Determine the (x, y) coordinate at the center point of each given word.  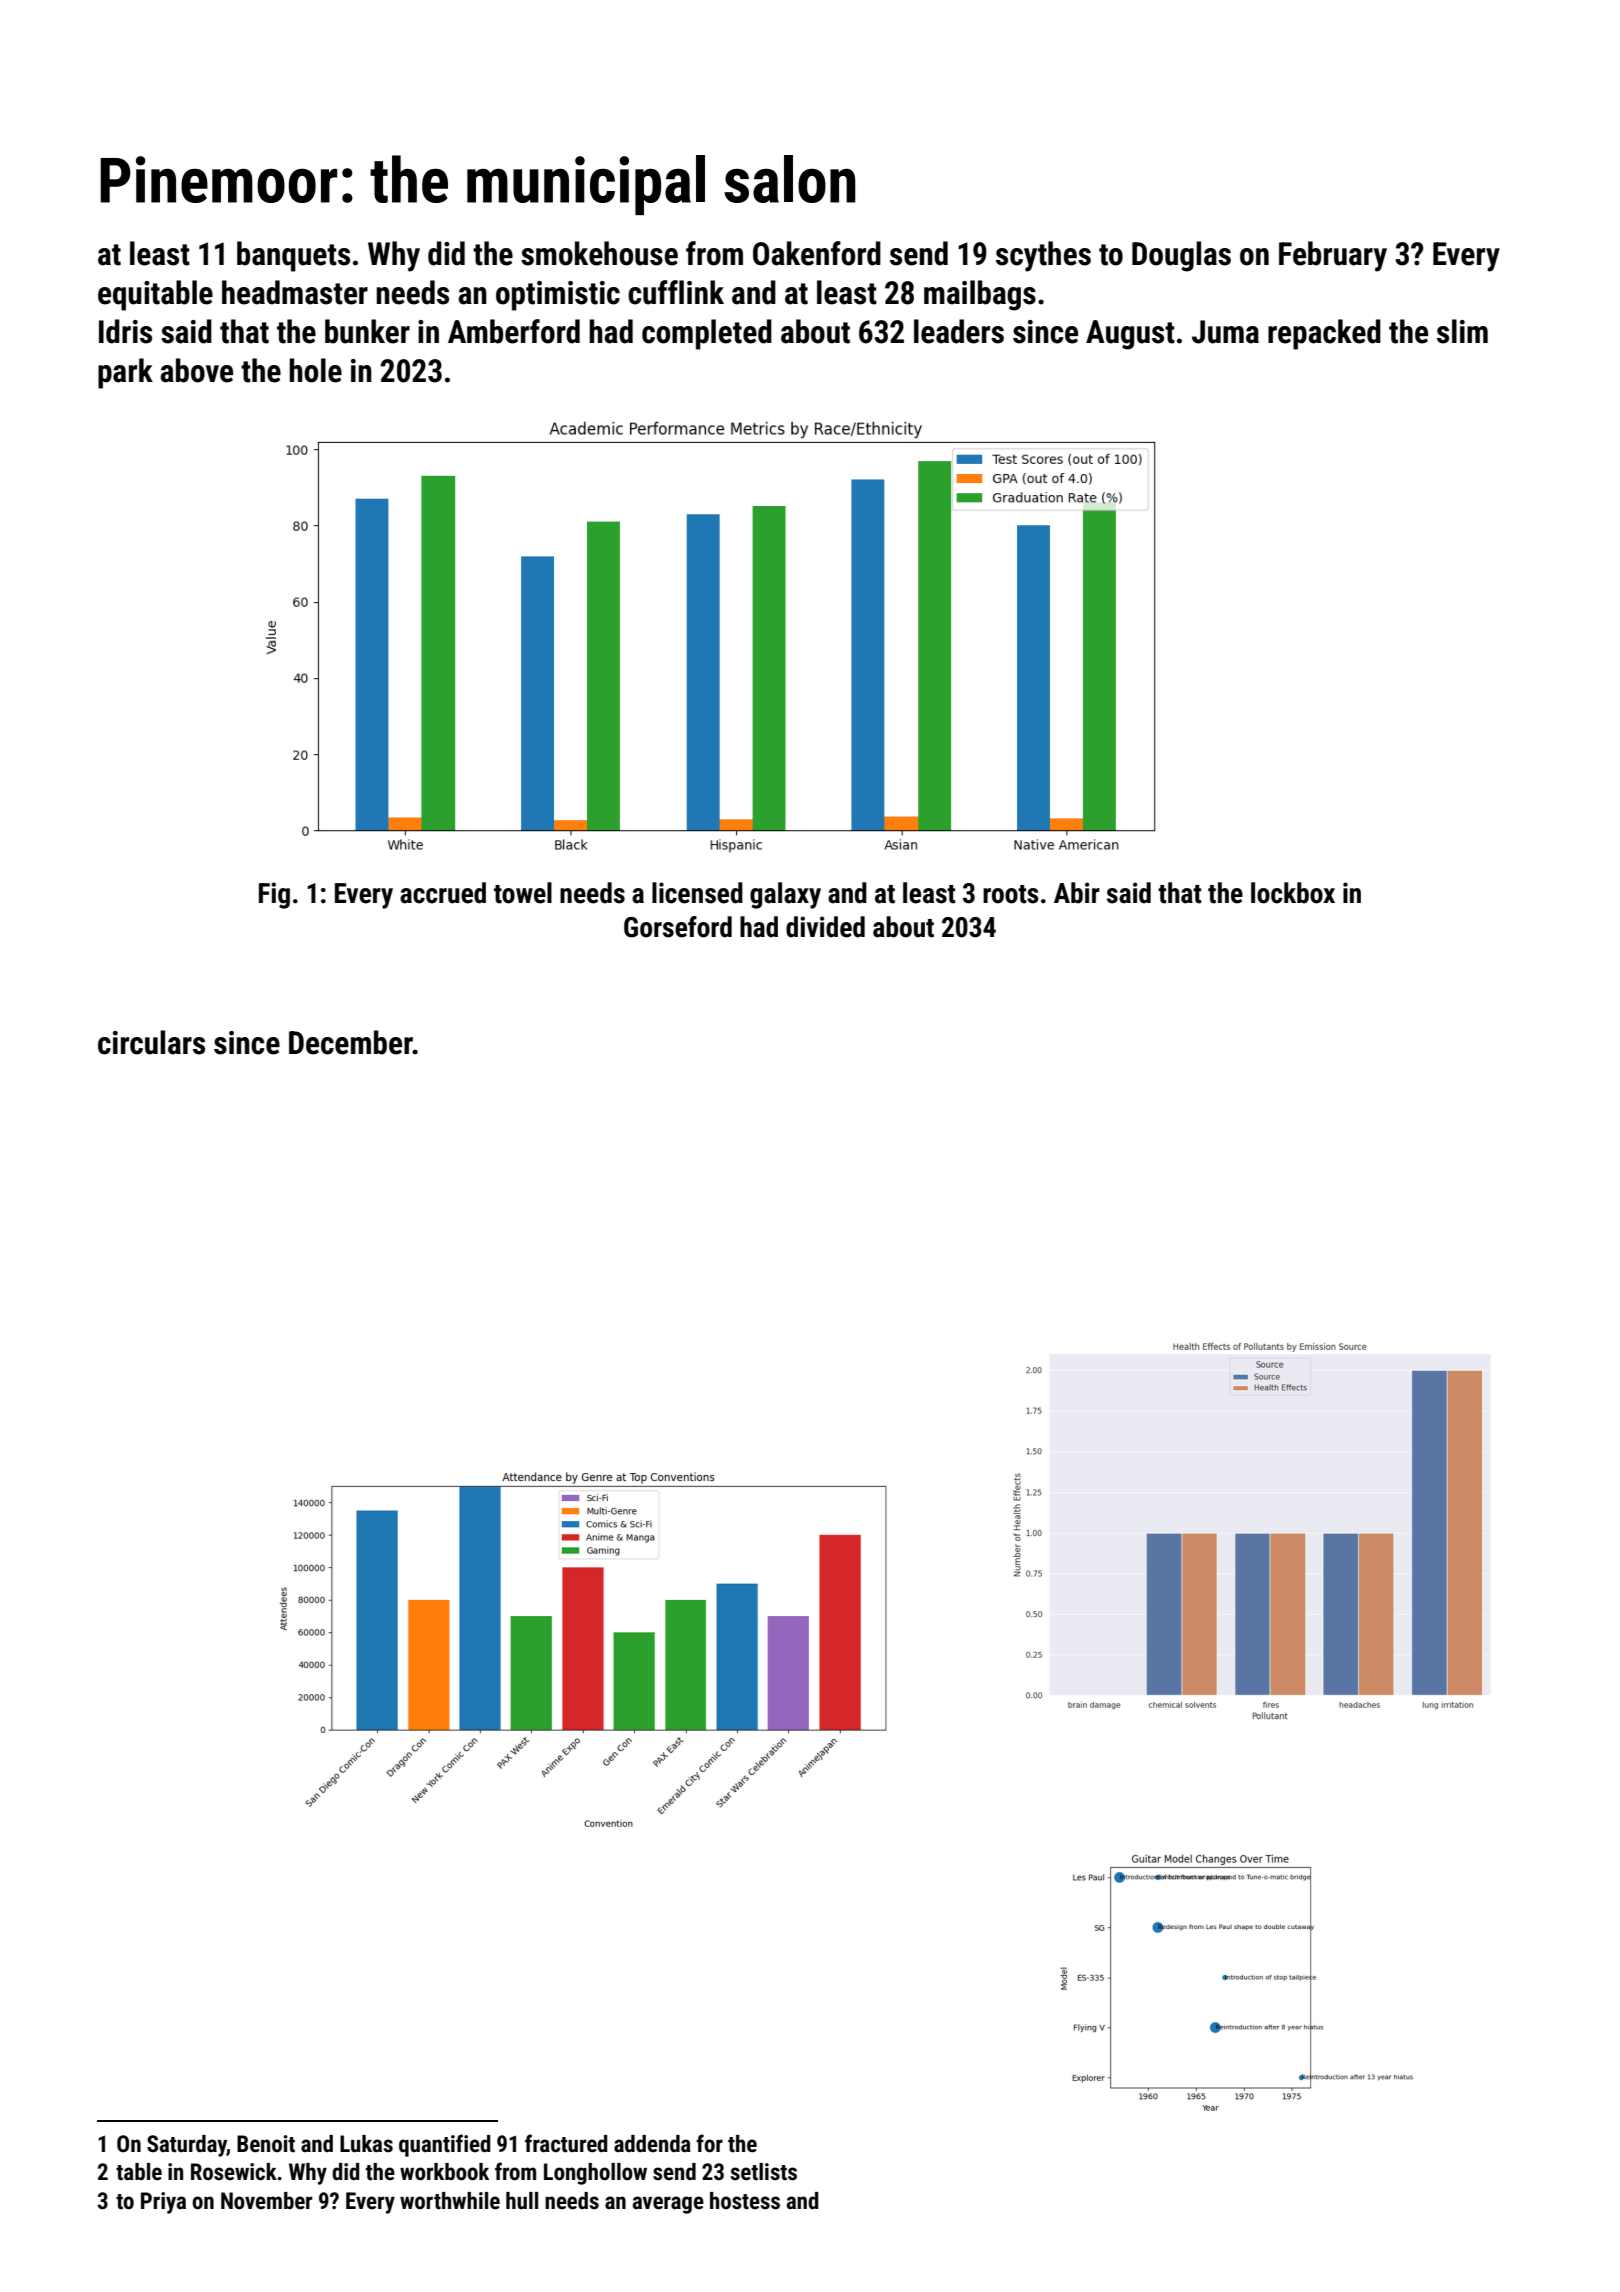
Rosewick (234, 2172)
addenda (652, 2144)
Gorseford (678, 927)
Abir (1077, 893)
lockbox (1293, 893)
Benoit (266, 2144)
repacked (1324, 334)
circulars (151, 1042)
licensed (697, 893)
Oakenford (817, 253)
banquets (293, 256)
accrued (443, 893)
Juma (1225, 332)
